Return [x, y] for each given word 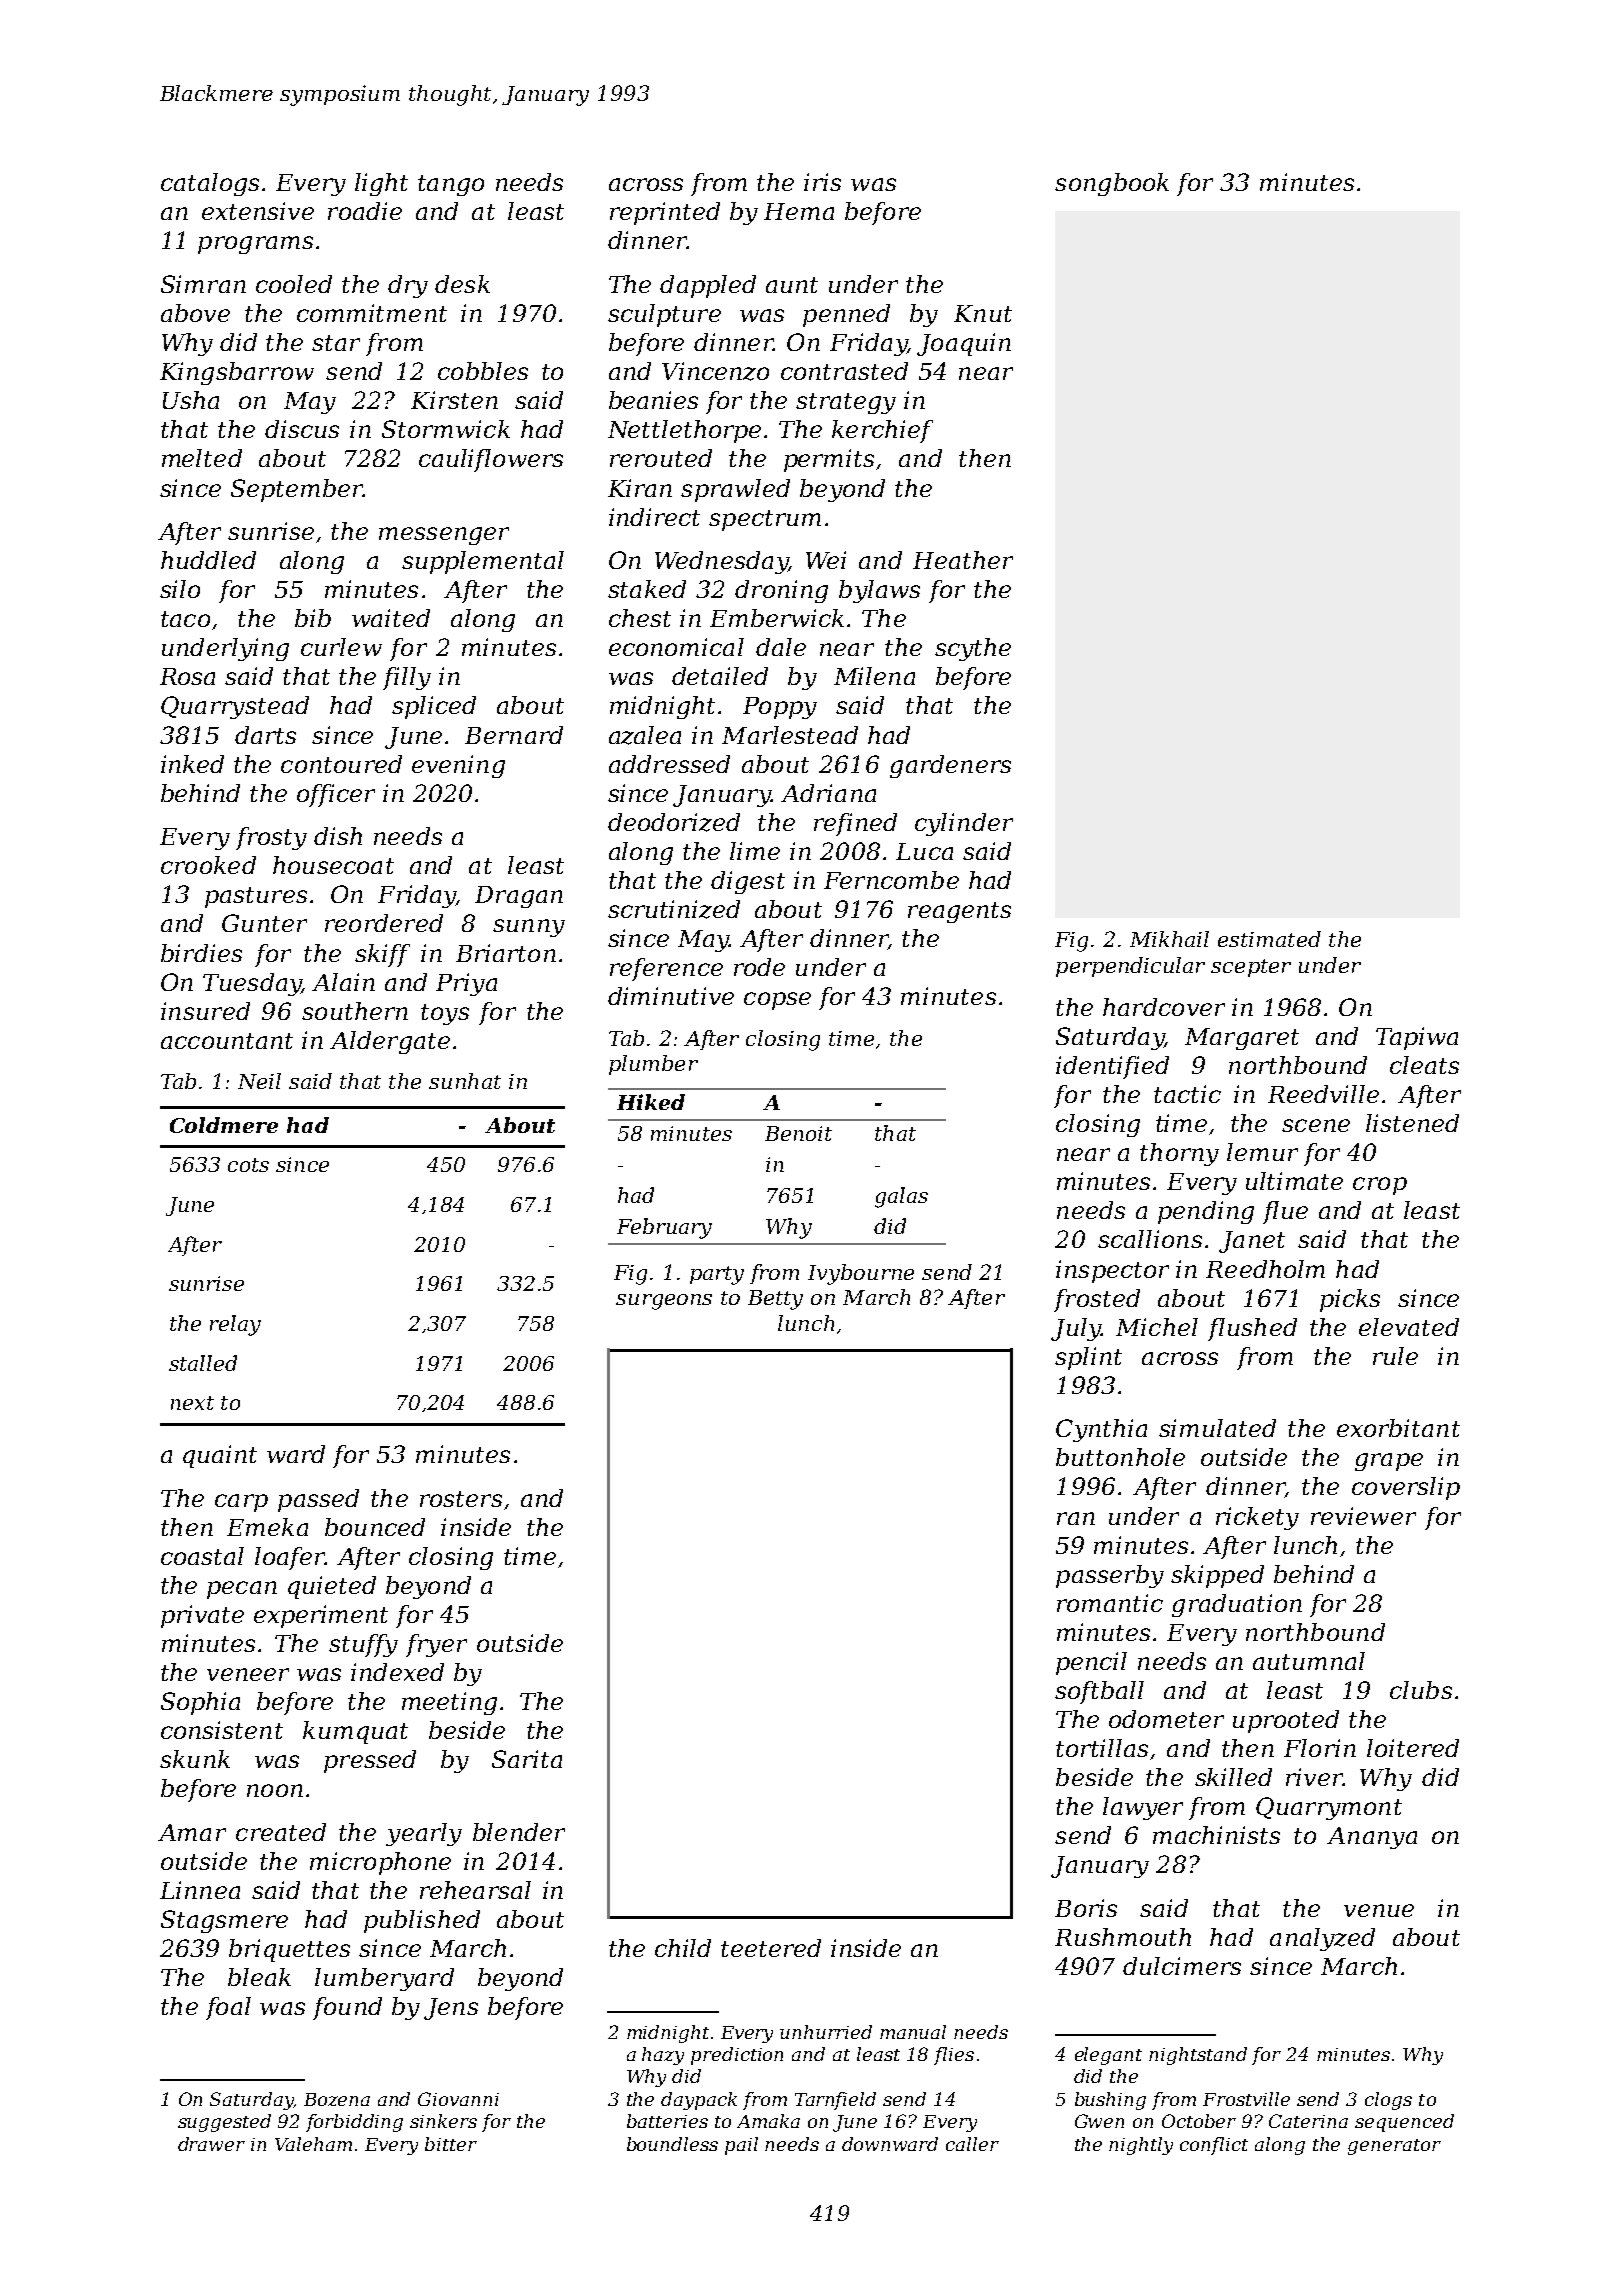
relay [235, 1325]
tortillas [1102, 1748]
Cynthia [1101, 1430]
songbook [1112, 184]
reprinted [665, 213]
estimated [1269, 939]
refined [855, 824]
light [381, 184]
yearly [424, 1834]
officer [336, 795]
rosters [461, 1499]
